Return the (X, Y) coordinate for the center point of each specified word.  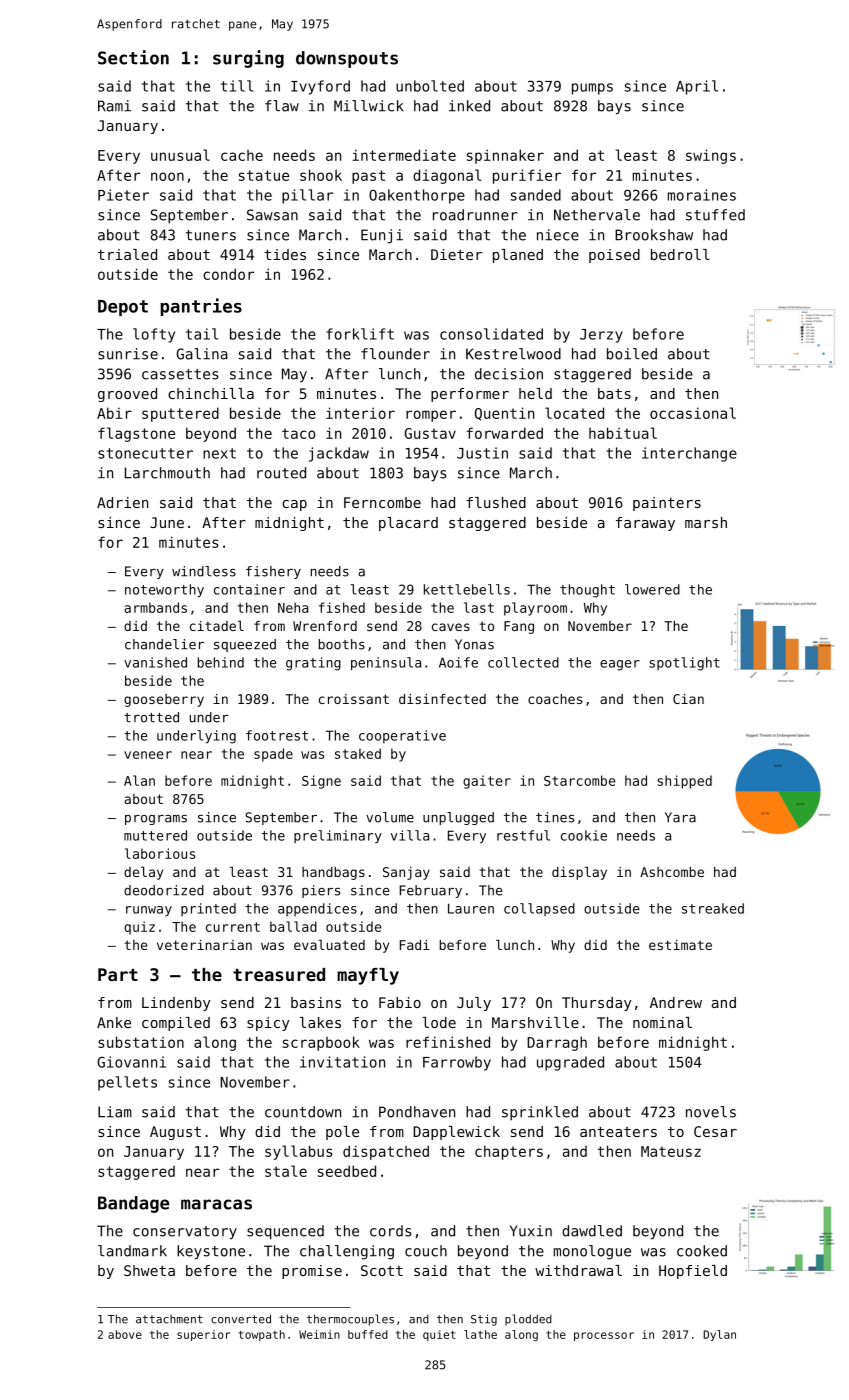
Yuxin (531, 1231)
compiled (176, 1024)
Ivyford (320, 87)
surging (248, 59)
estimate (680, 945)
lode (439, 1022)
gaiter (487, 782)
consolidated (491, 334)
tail (202, 334)
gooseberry (164, 700)
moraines (702, 195)
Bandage (133, 1204)
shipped (684, 782)
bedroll (680, 254)
